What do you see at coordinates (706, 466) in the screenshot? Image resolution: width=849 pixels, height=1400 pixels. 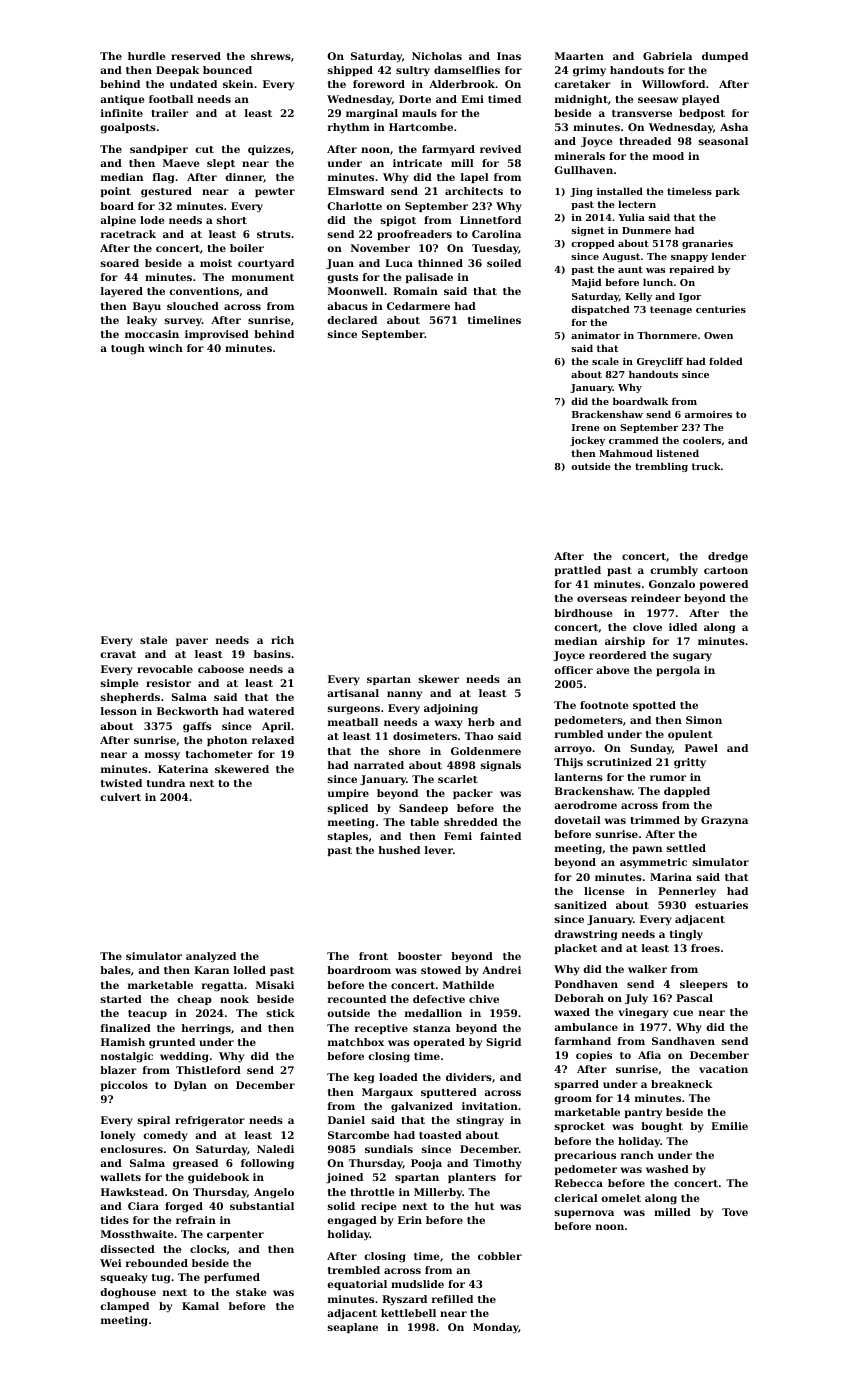 I see `truck` at bounding box center [706, 466].
